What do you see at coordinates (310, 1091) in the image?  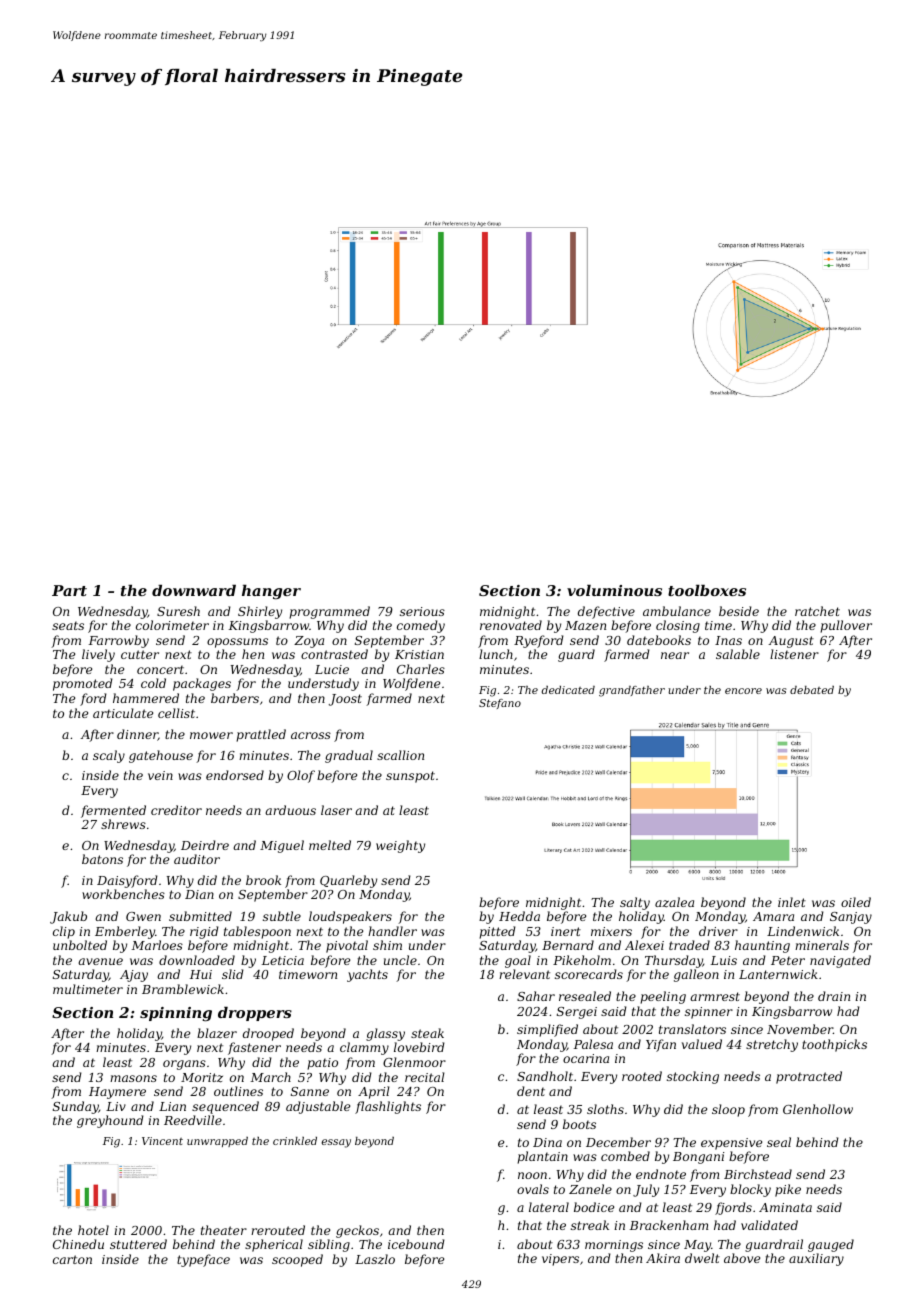 I see `Sanne` at bounding box center [310, 1091].
